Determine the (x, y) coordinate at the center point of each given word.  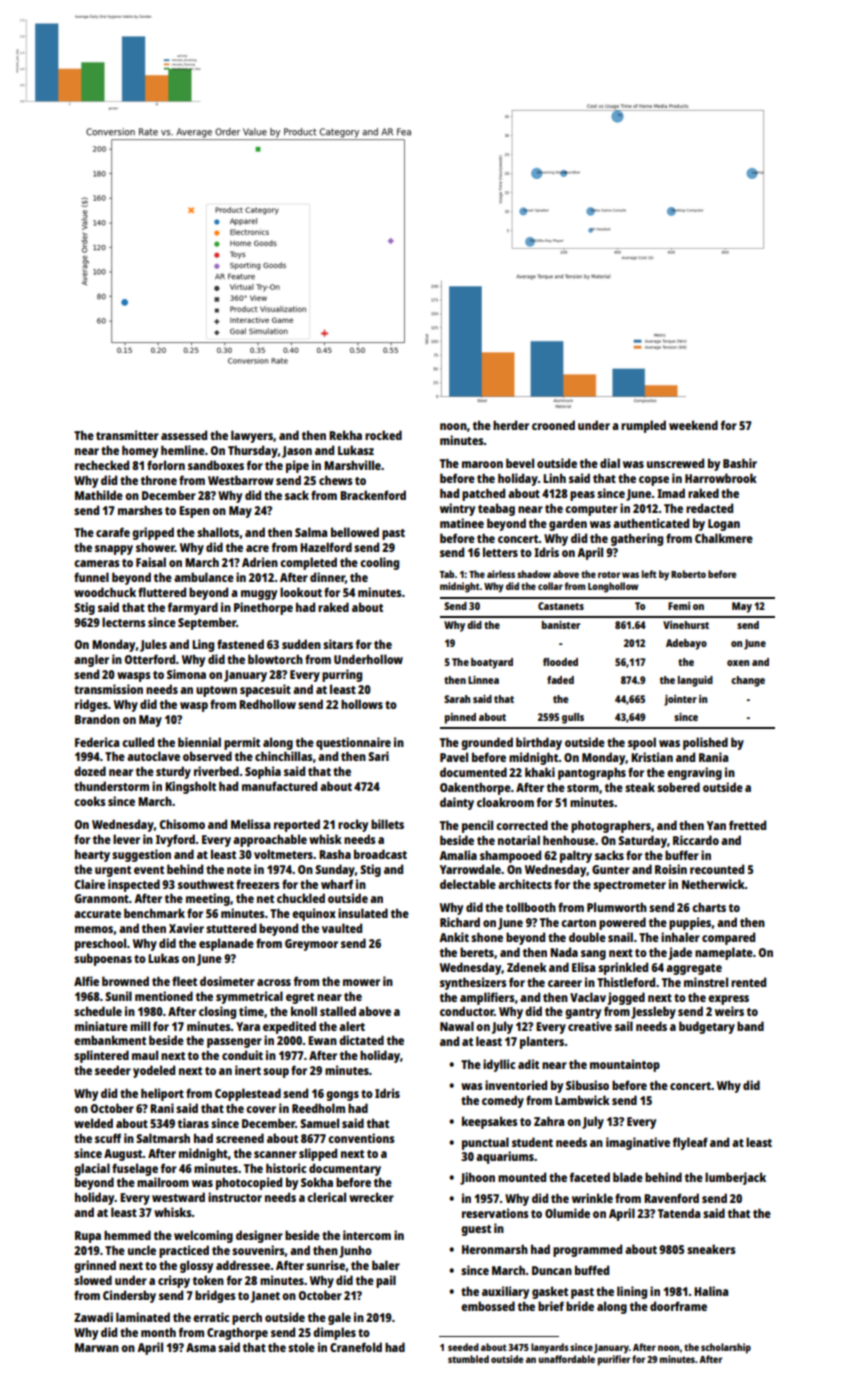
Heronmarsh (495, 1249)
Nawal (457, 1026)
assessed (184, 435)
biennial (199, 742)
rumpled (643, 426)
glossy (196, 1266)
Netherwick (713, 884)
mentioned (164, 996)
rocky (353, 825)
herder (511, 425)
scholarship (726, 1348)
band (750, 1026)
